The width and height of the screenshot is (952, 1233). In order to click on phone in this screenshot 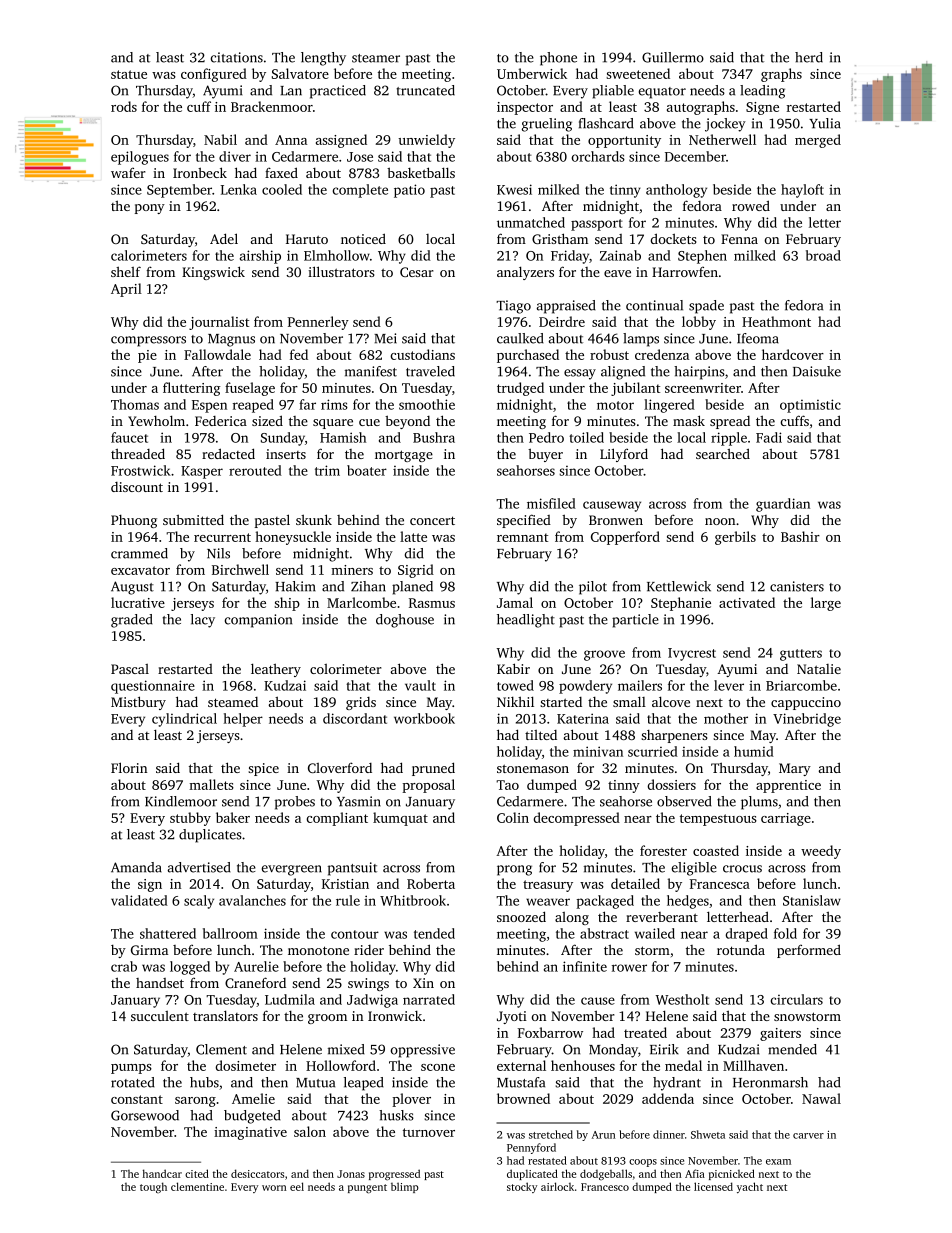, I will do `click(558, 59)`.
